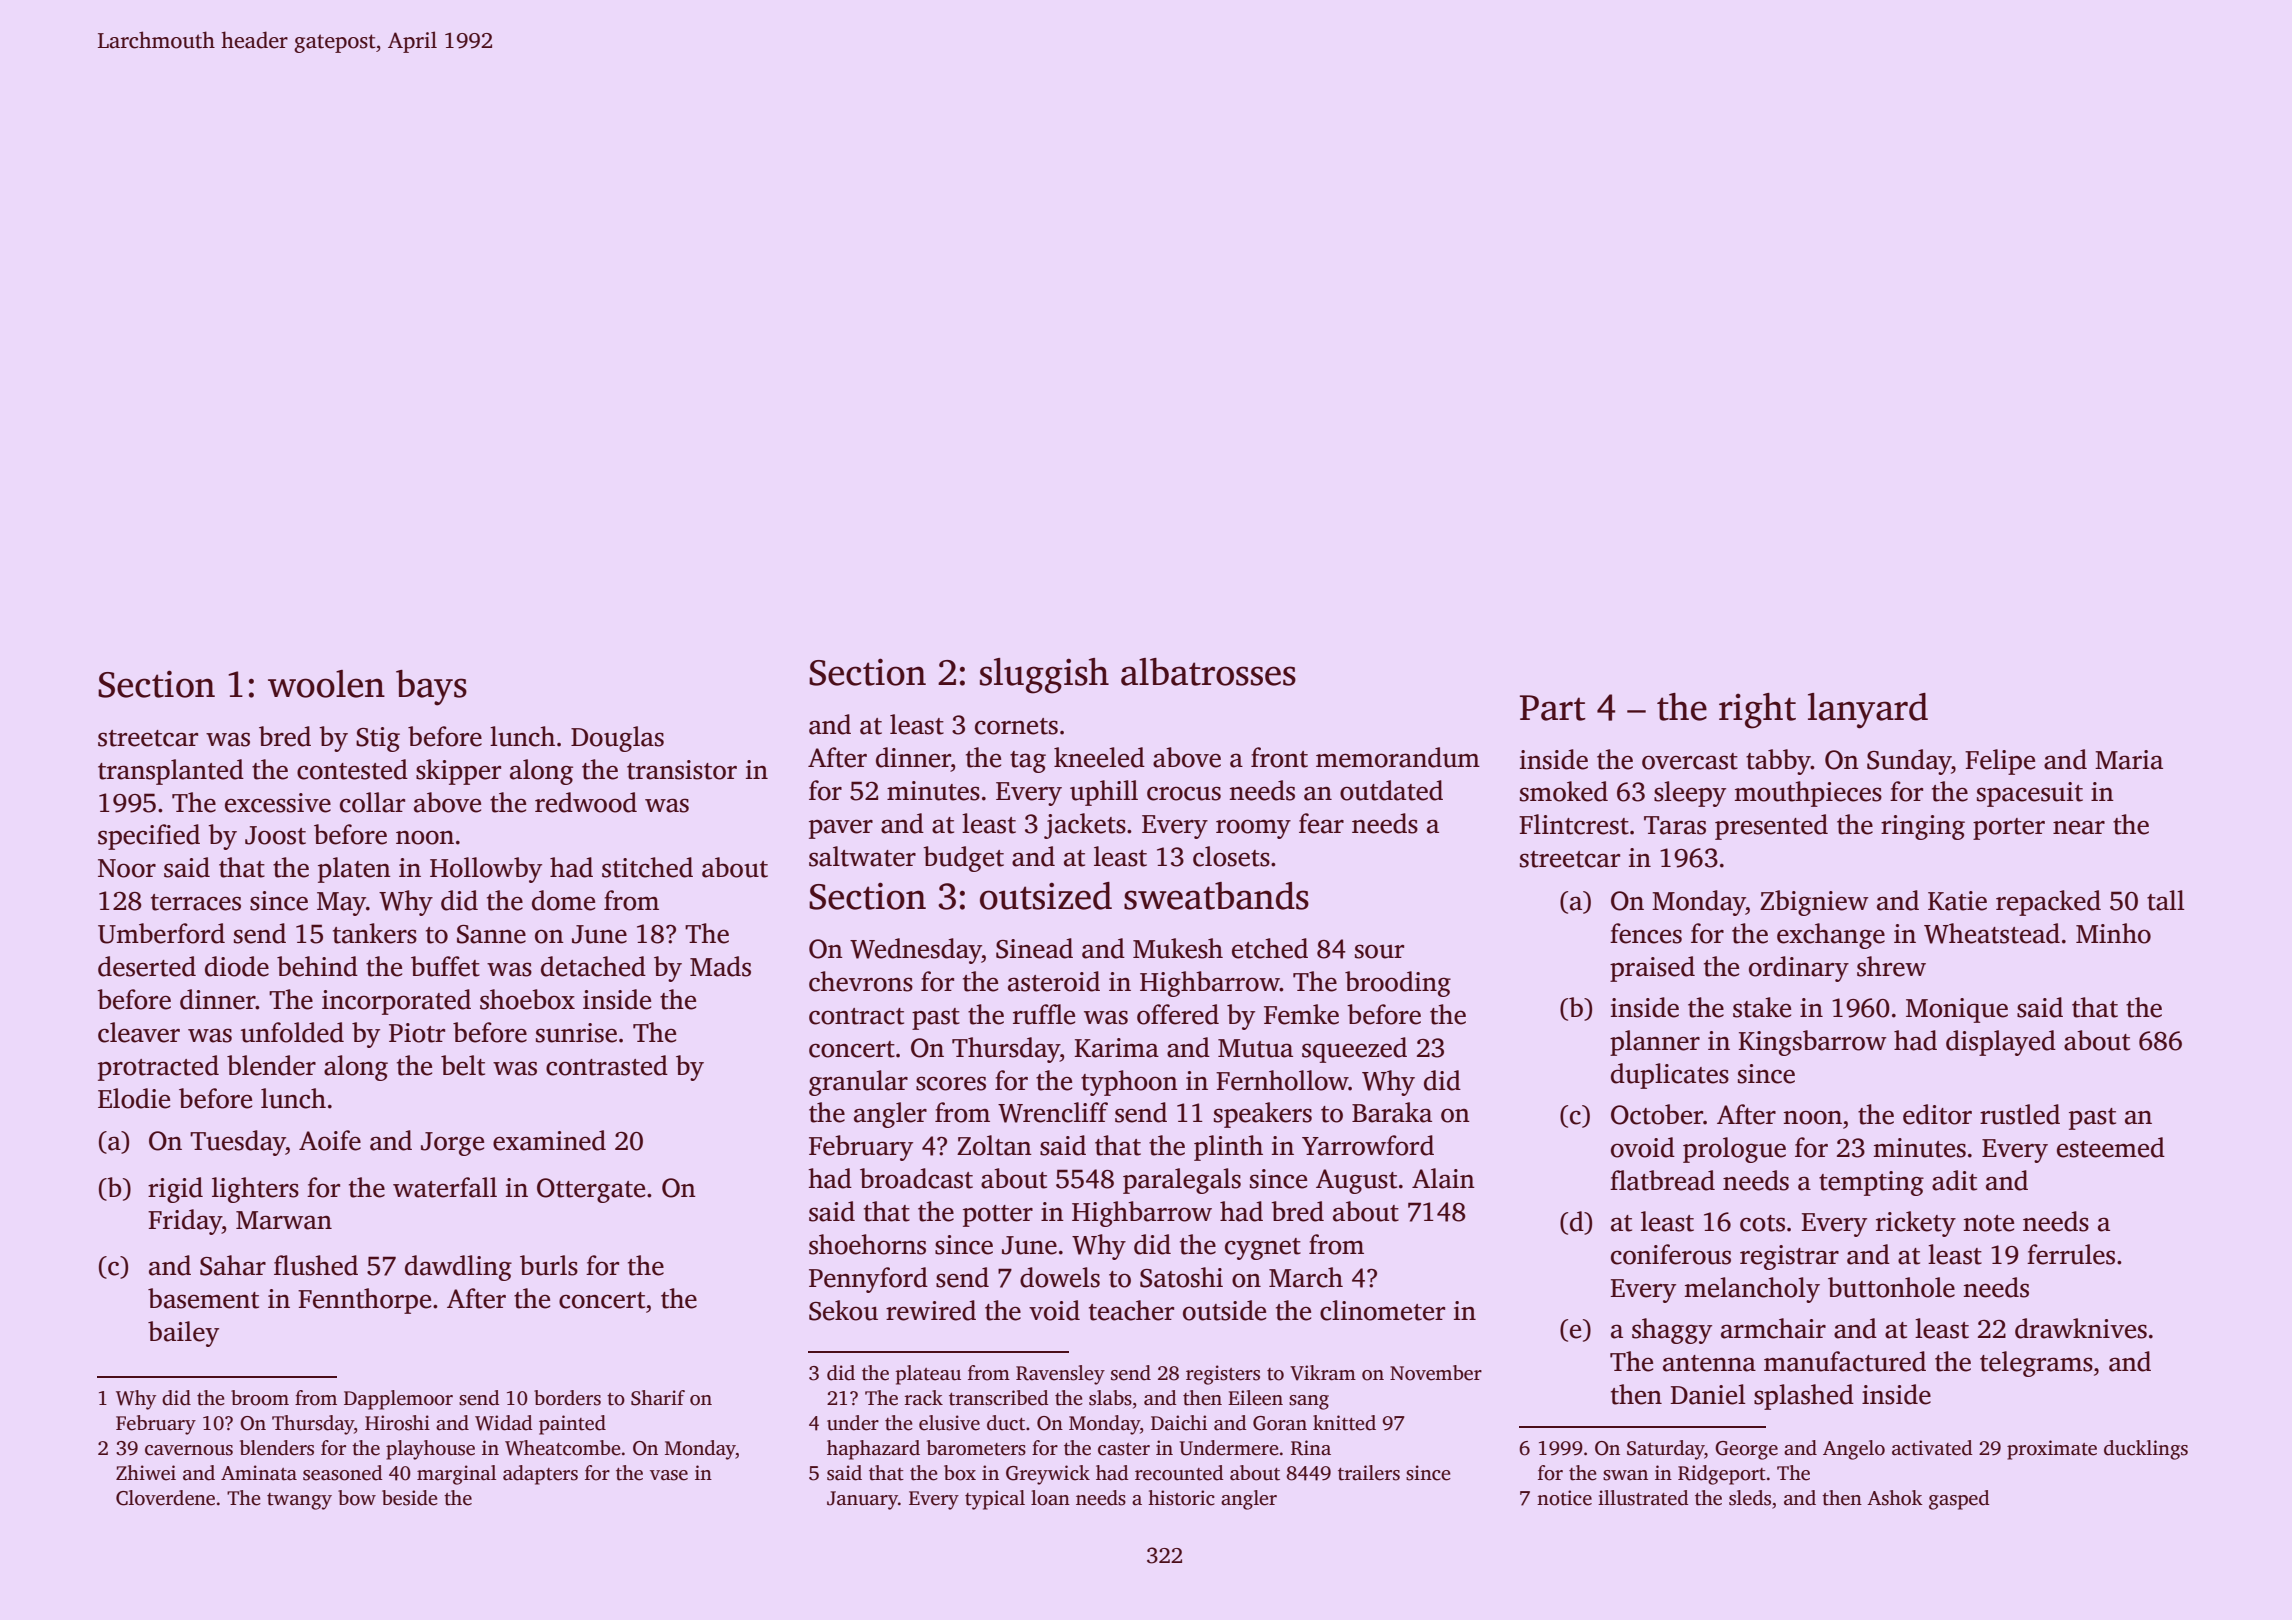 The height and width of the screenshot is (1620, 2292). Describe the element at coordinates (326, 684) in the screenshot. I see `woolen` at that location.
